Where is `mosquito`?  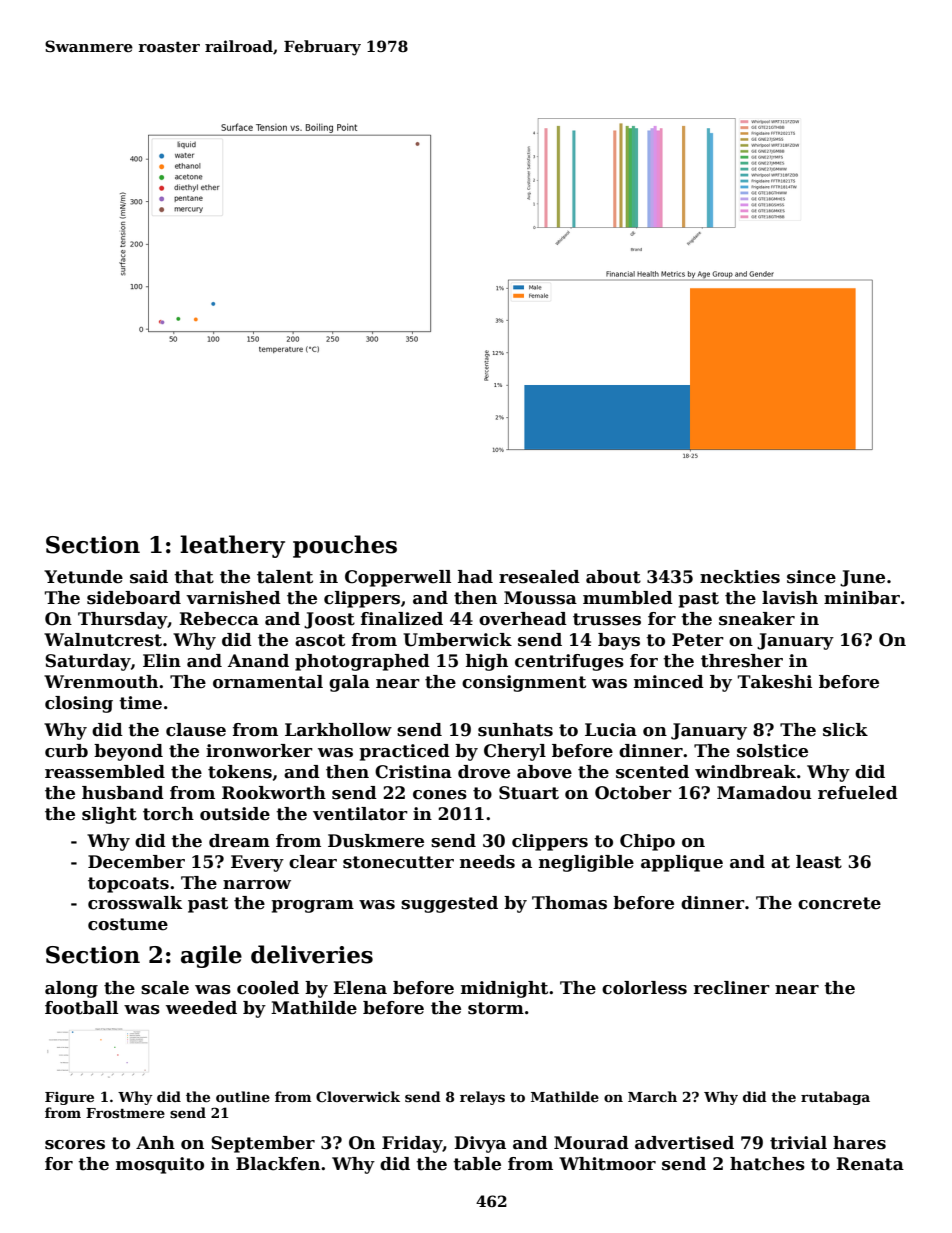 mosquito is located at coordinates (160, 1165).
